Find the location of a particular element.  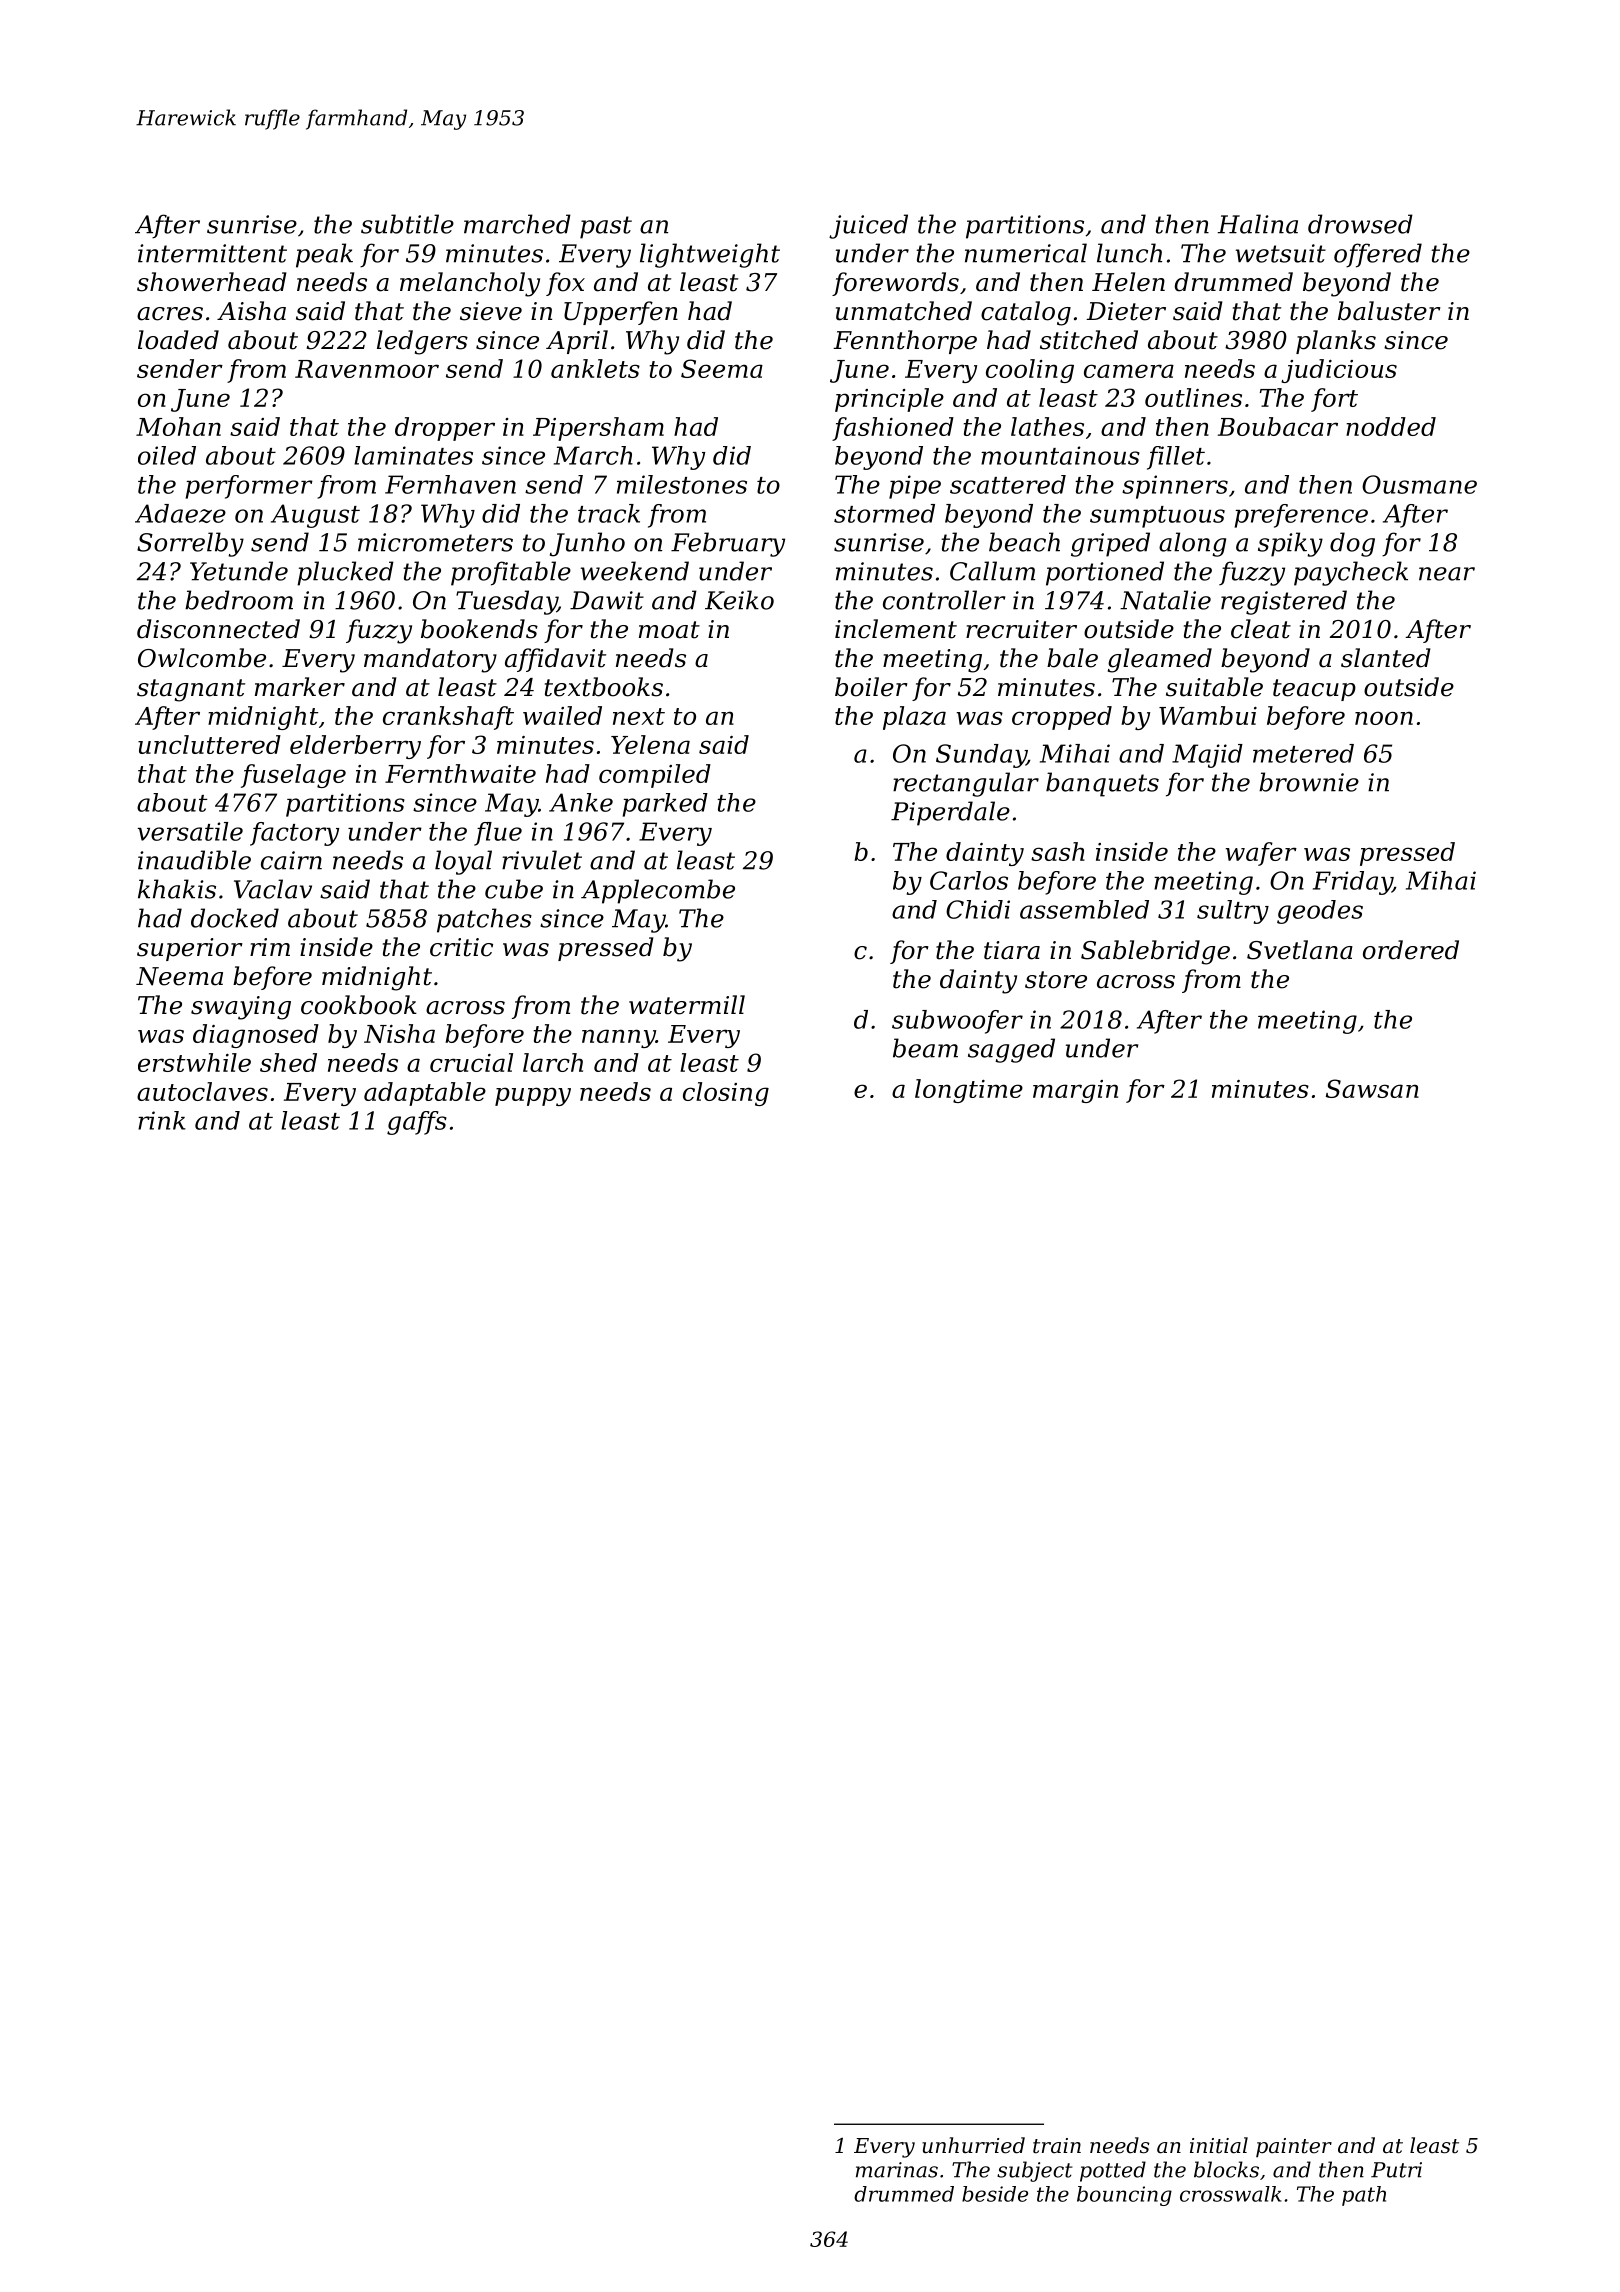

dog is located at coordinates (1352, 544).
